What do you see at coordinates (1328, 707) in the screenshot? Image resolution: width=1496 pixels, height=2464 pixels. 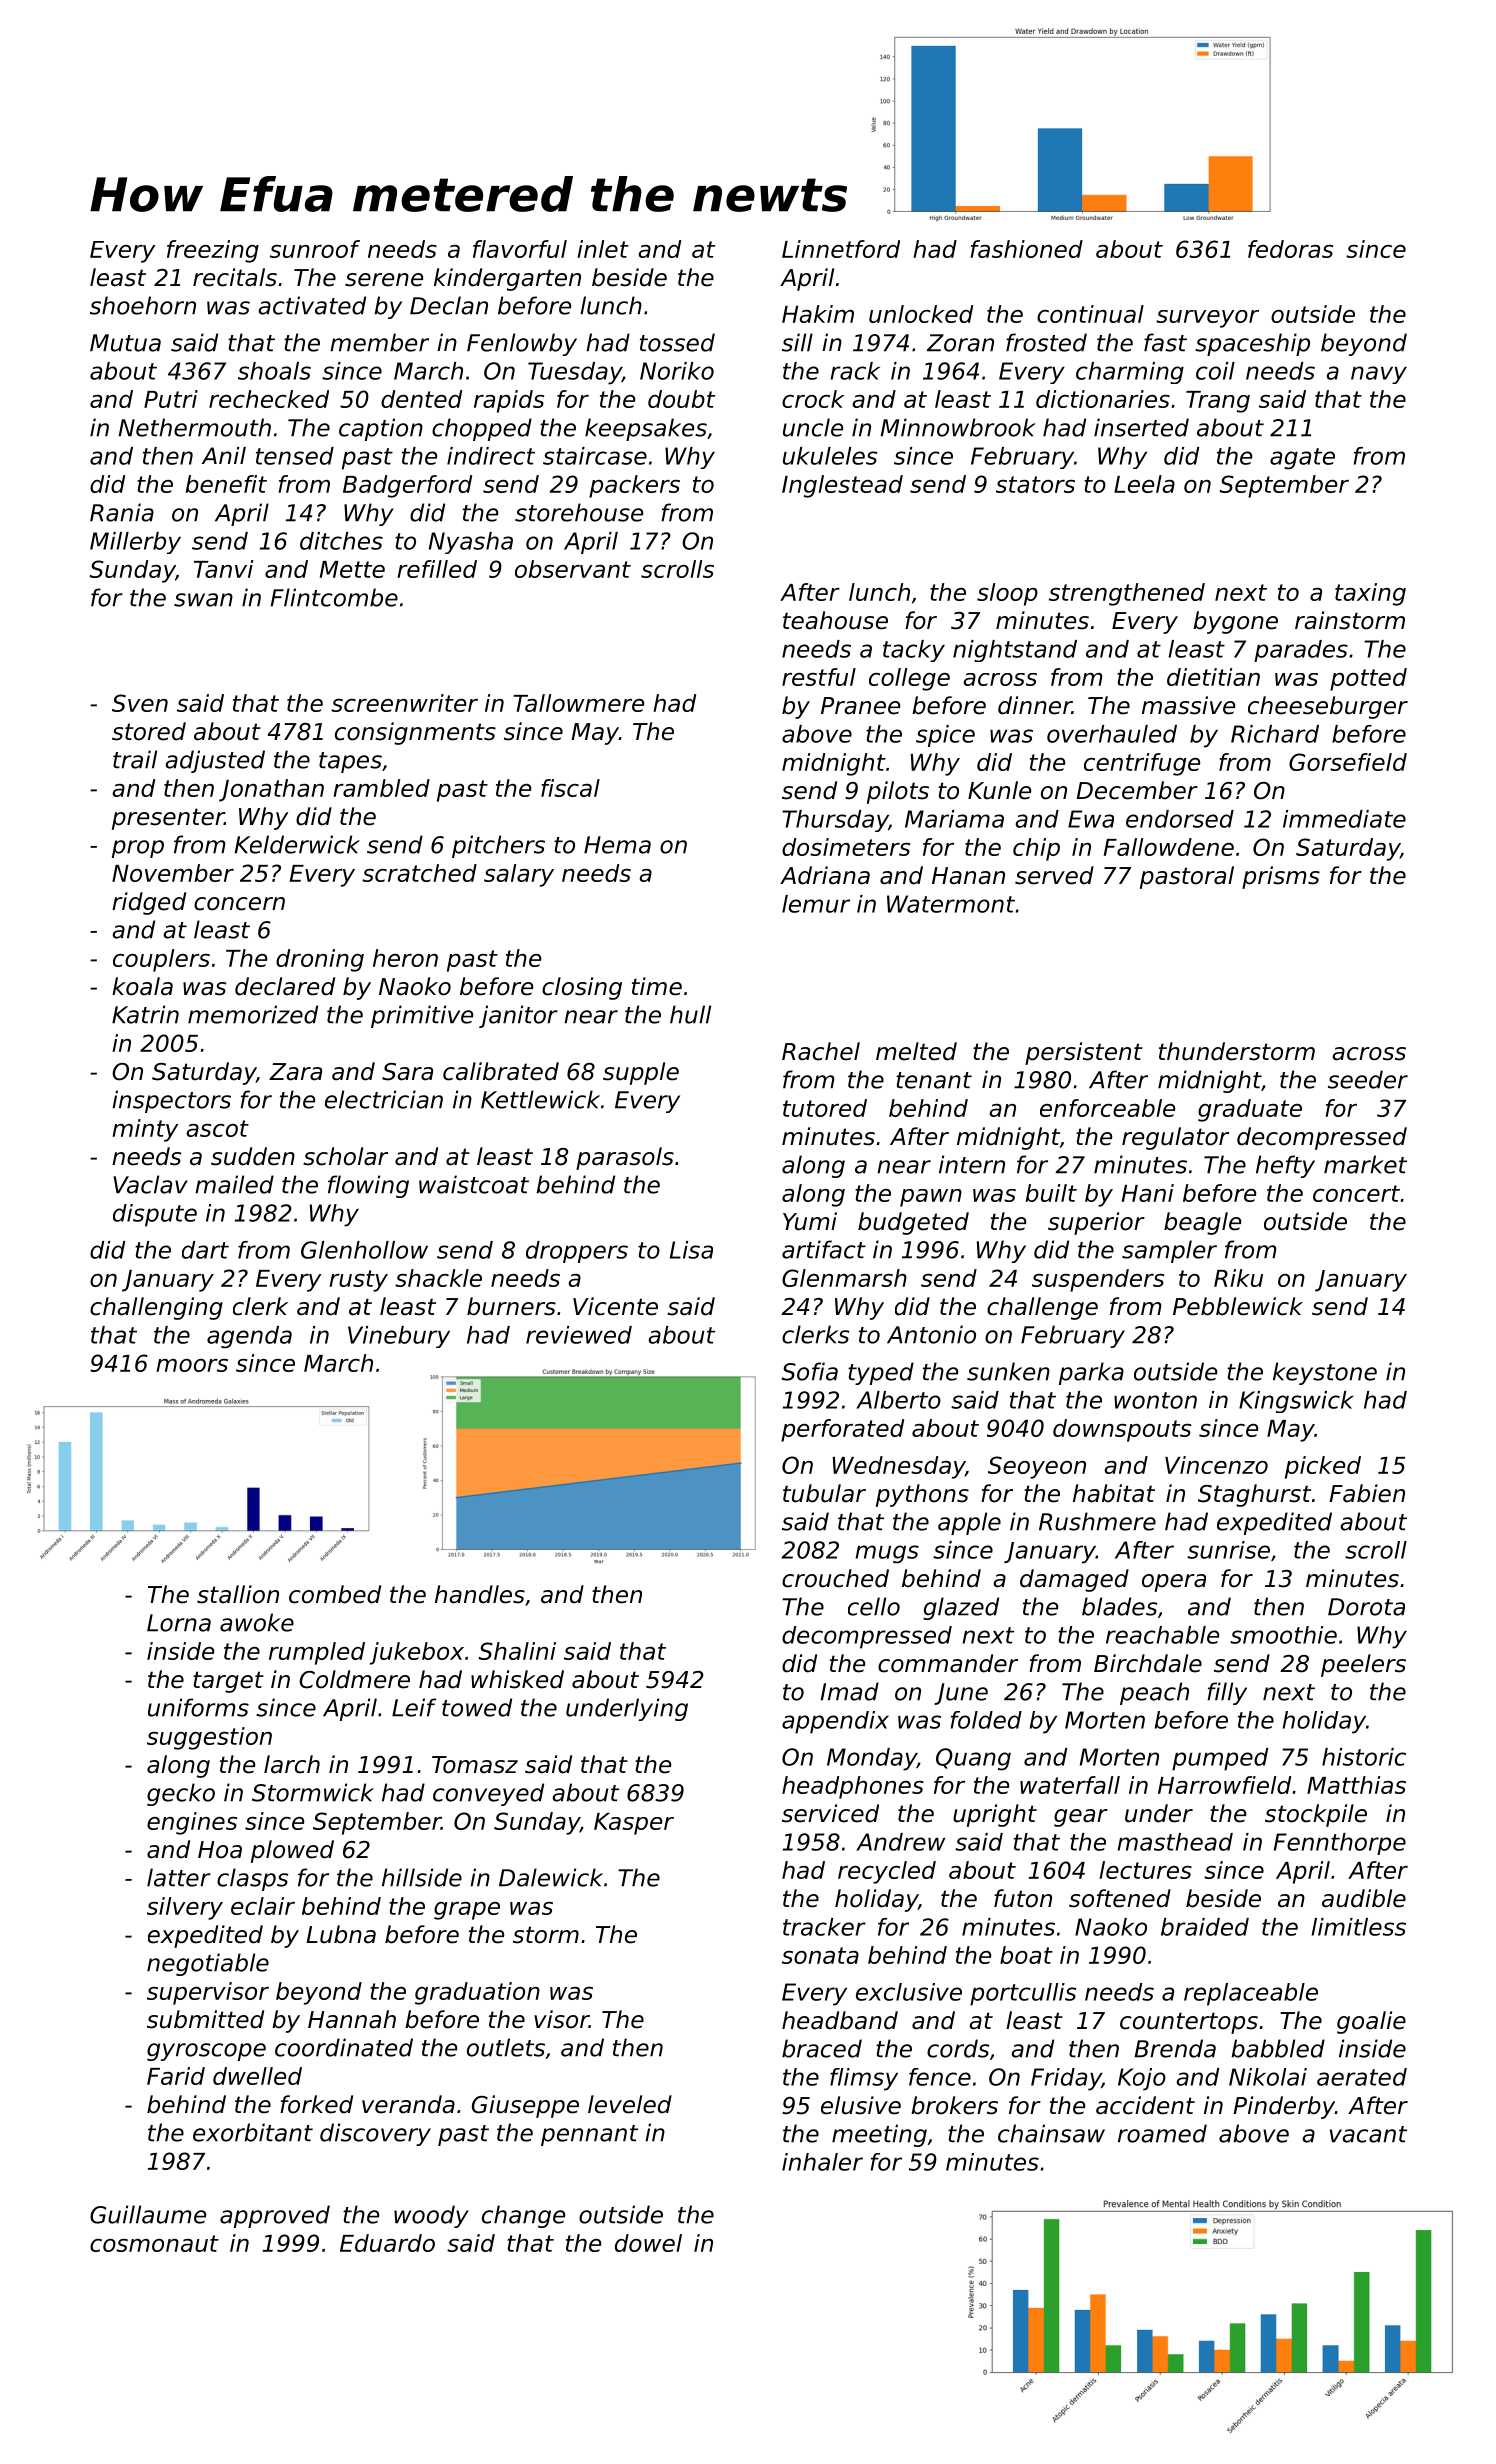 I see `cheeseburger` at bounding box center [1328, 707].
